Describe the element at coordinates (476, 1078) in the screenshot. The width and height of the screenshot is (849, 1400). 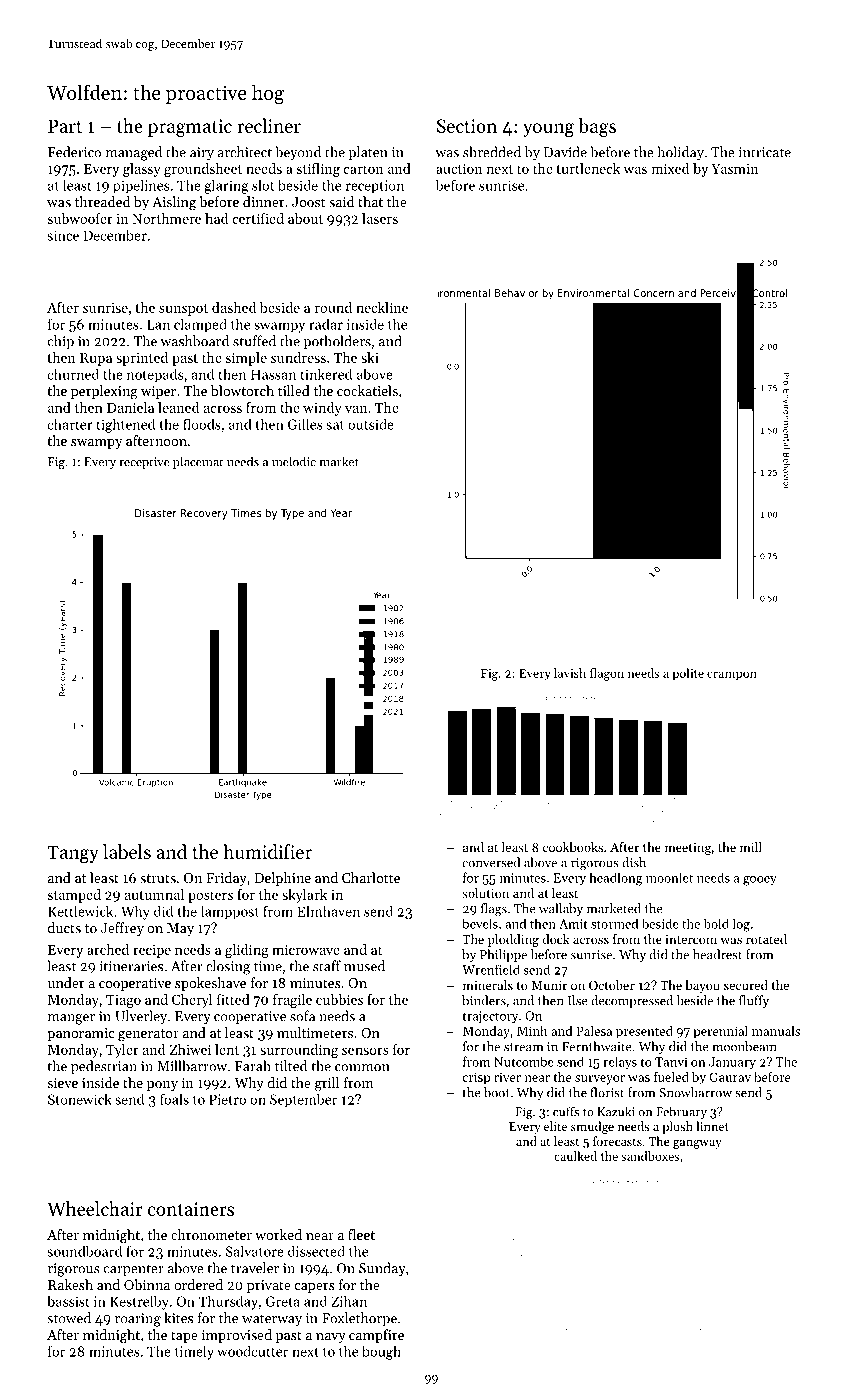
I see `crisp` at that location.
